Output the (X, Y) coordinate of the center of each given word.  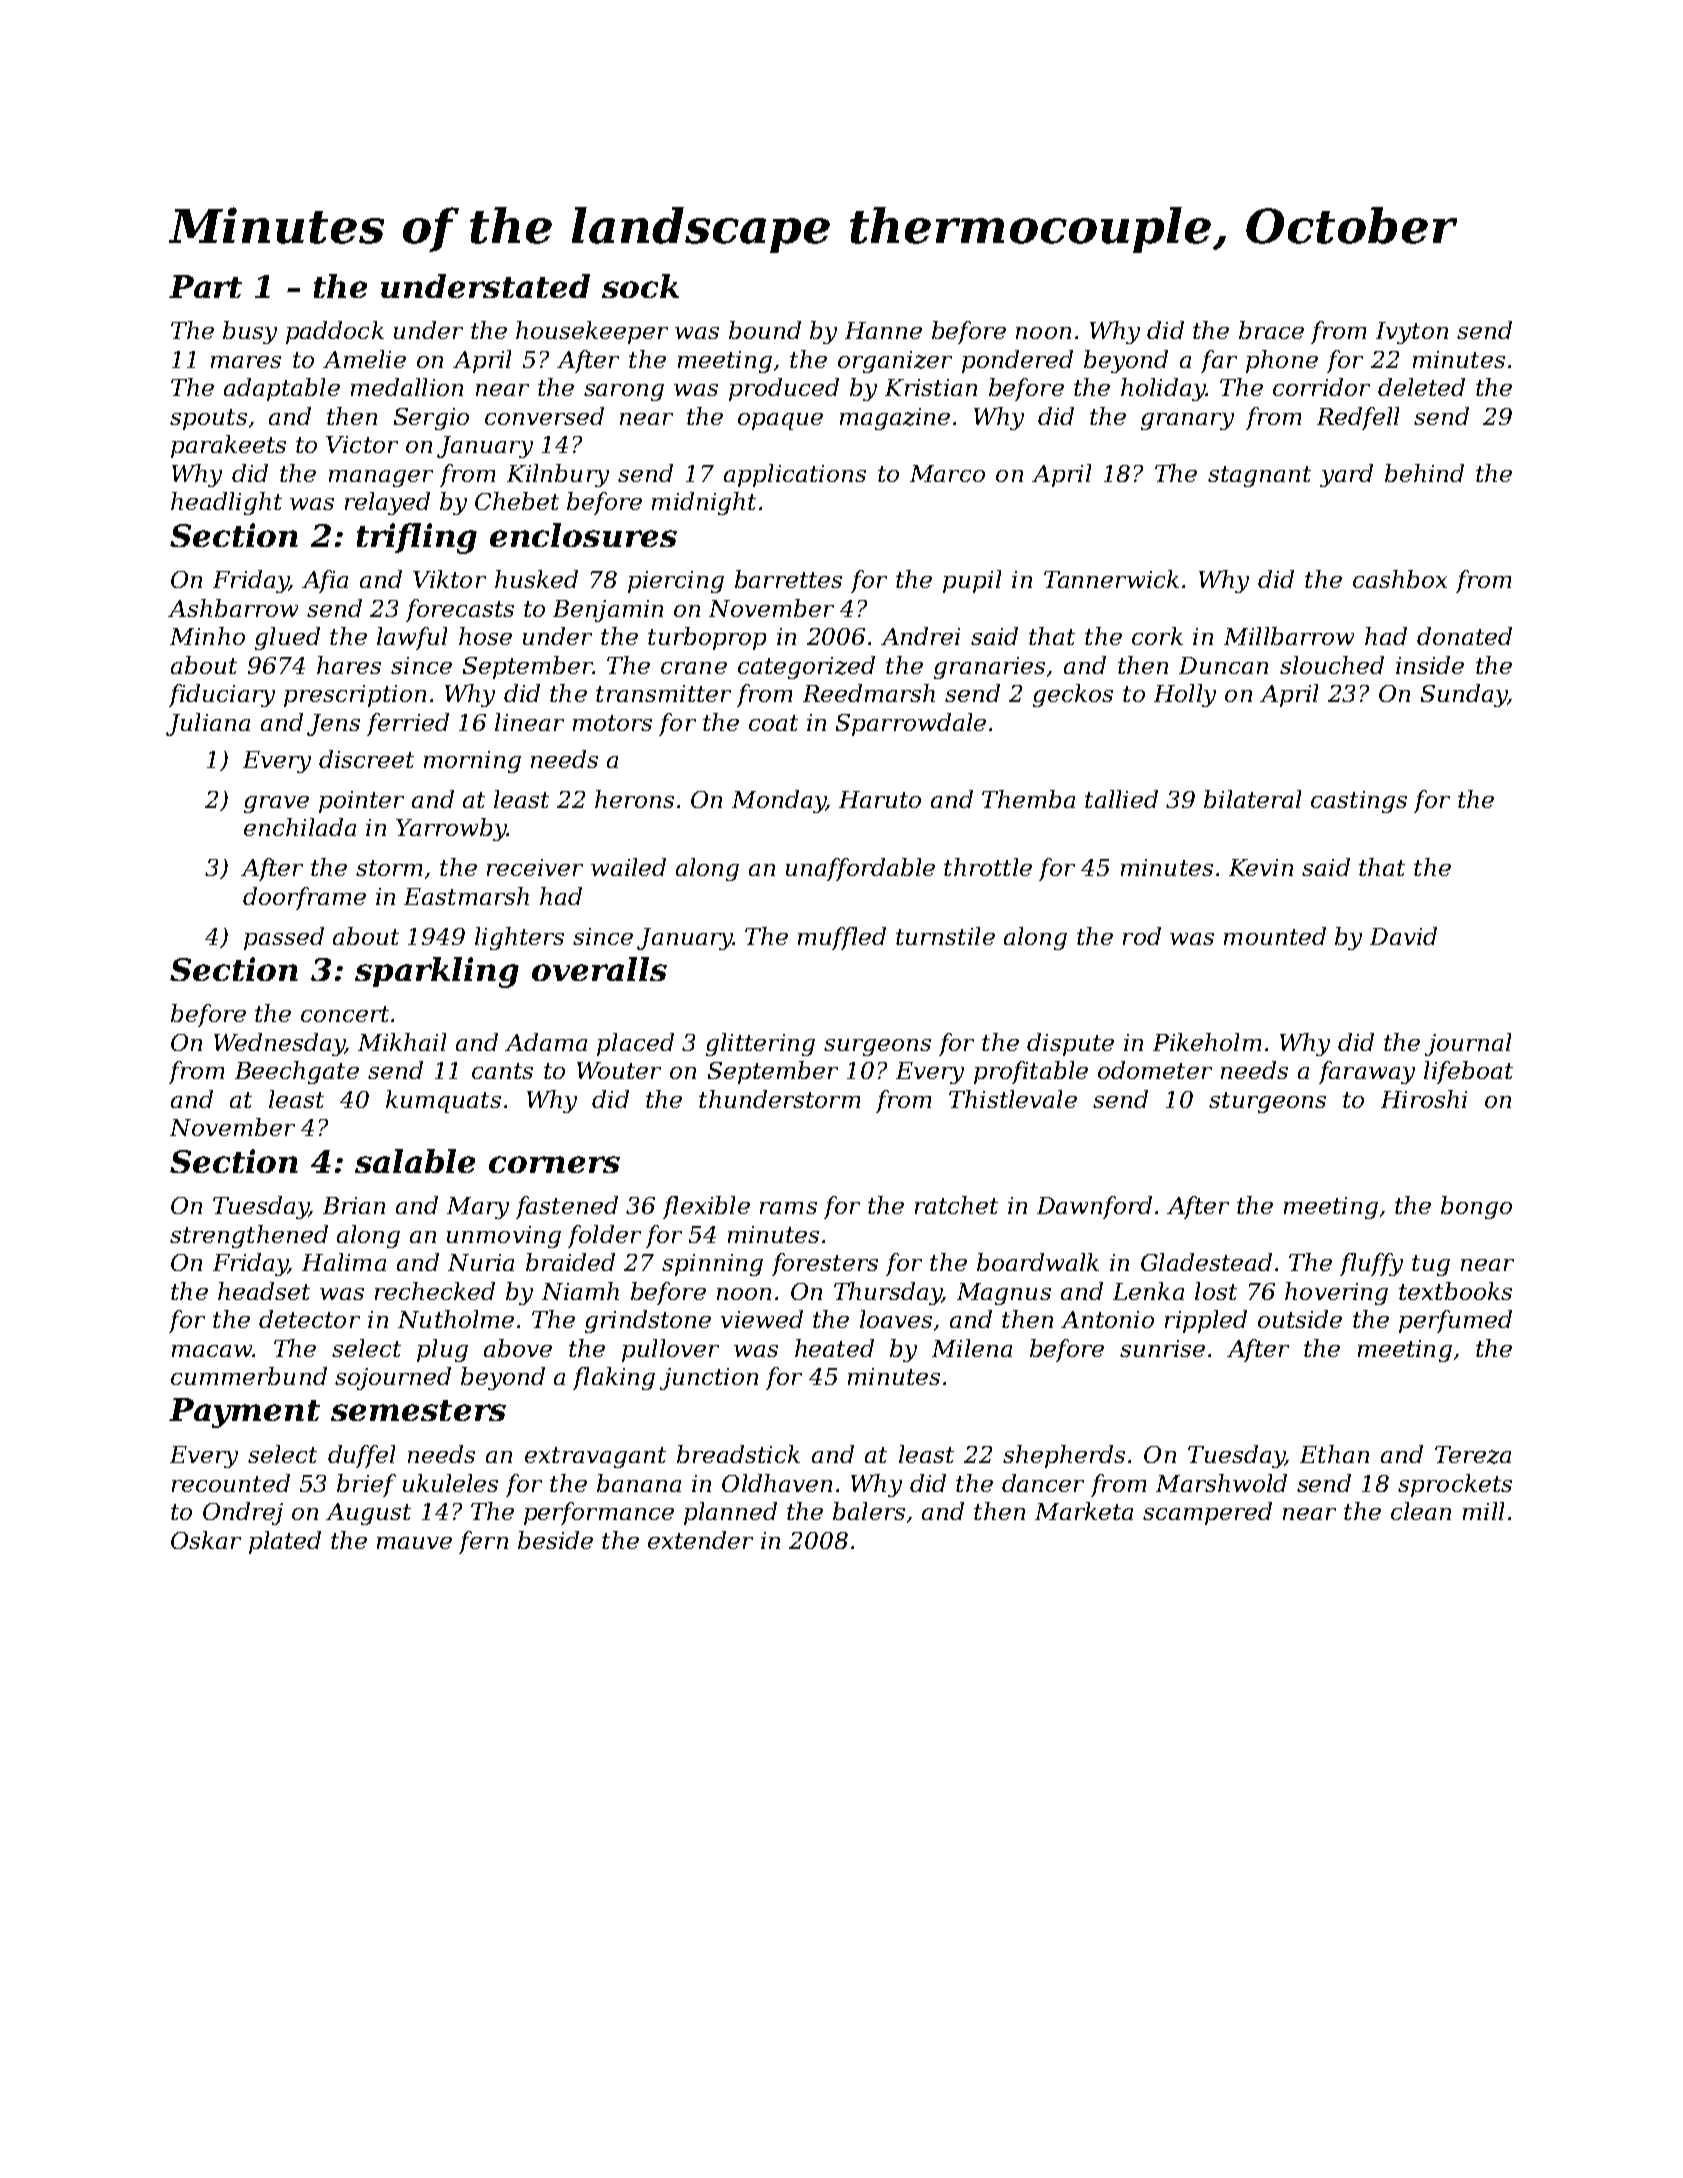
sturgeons (1267, 1102)
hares (349, 665)
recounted (231, 1483)
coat (773, 723)
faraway (1367, 1072)
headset (264, 1291)
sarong (624, 392)
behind (1424, 473)
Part (205, 286)
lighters (519, 938)
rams (788, 1208)
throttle (988, 867)
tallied (1121, 799)
